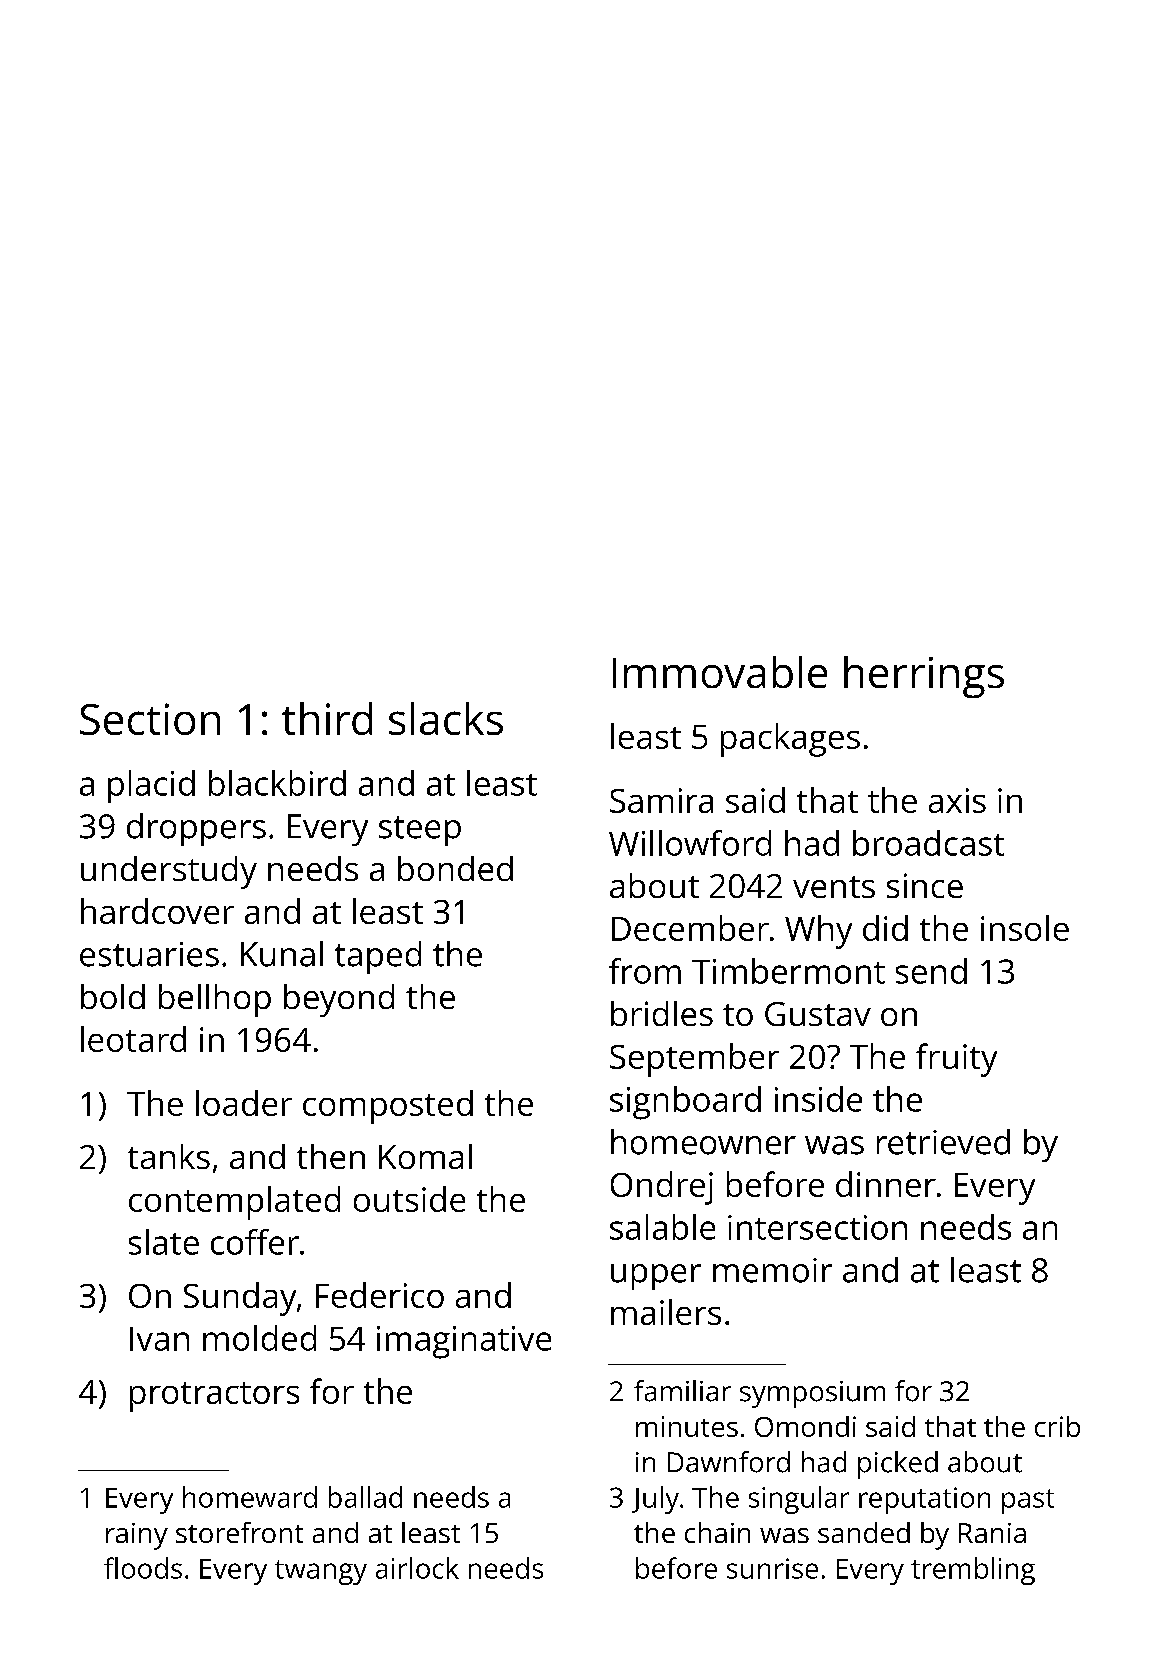 Image resolution: width=1165 pixels, height=1654 pixels. I want to click on third, so click(327, 718).
